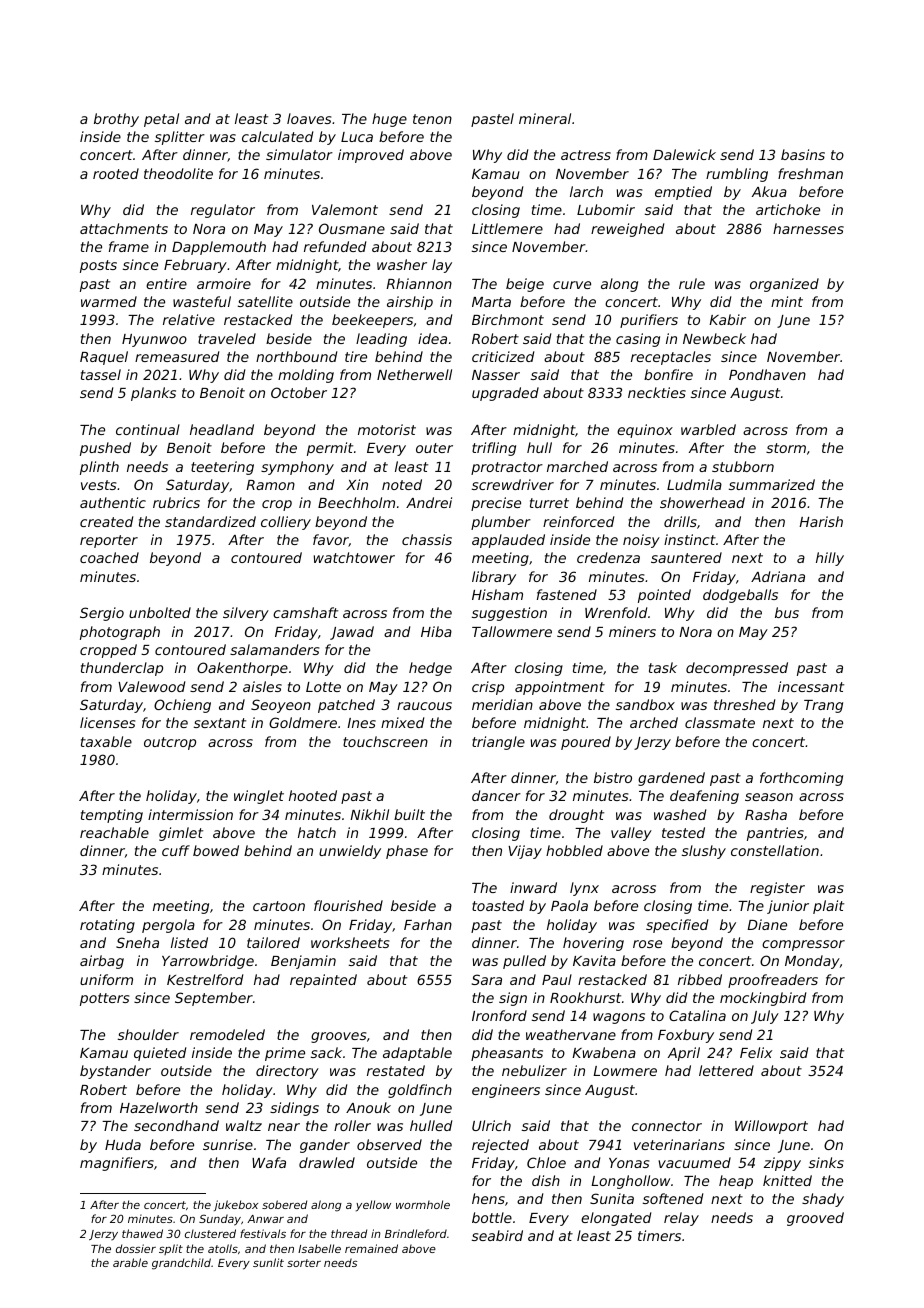  Describe the element at coordinates (815, 1219) in the screenshot. I see `grooved` at that location.
